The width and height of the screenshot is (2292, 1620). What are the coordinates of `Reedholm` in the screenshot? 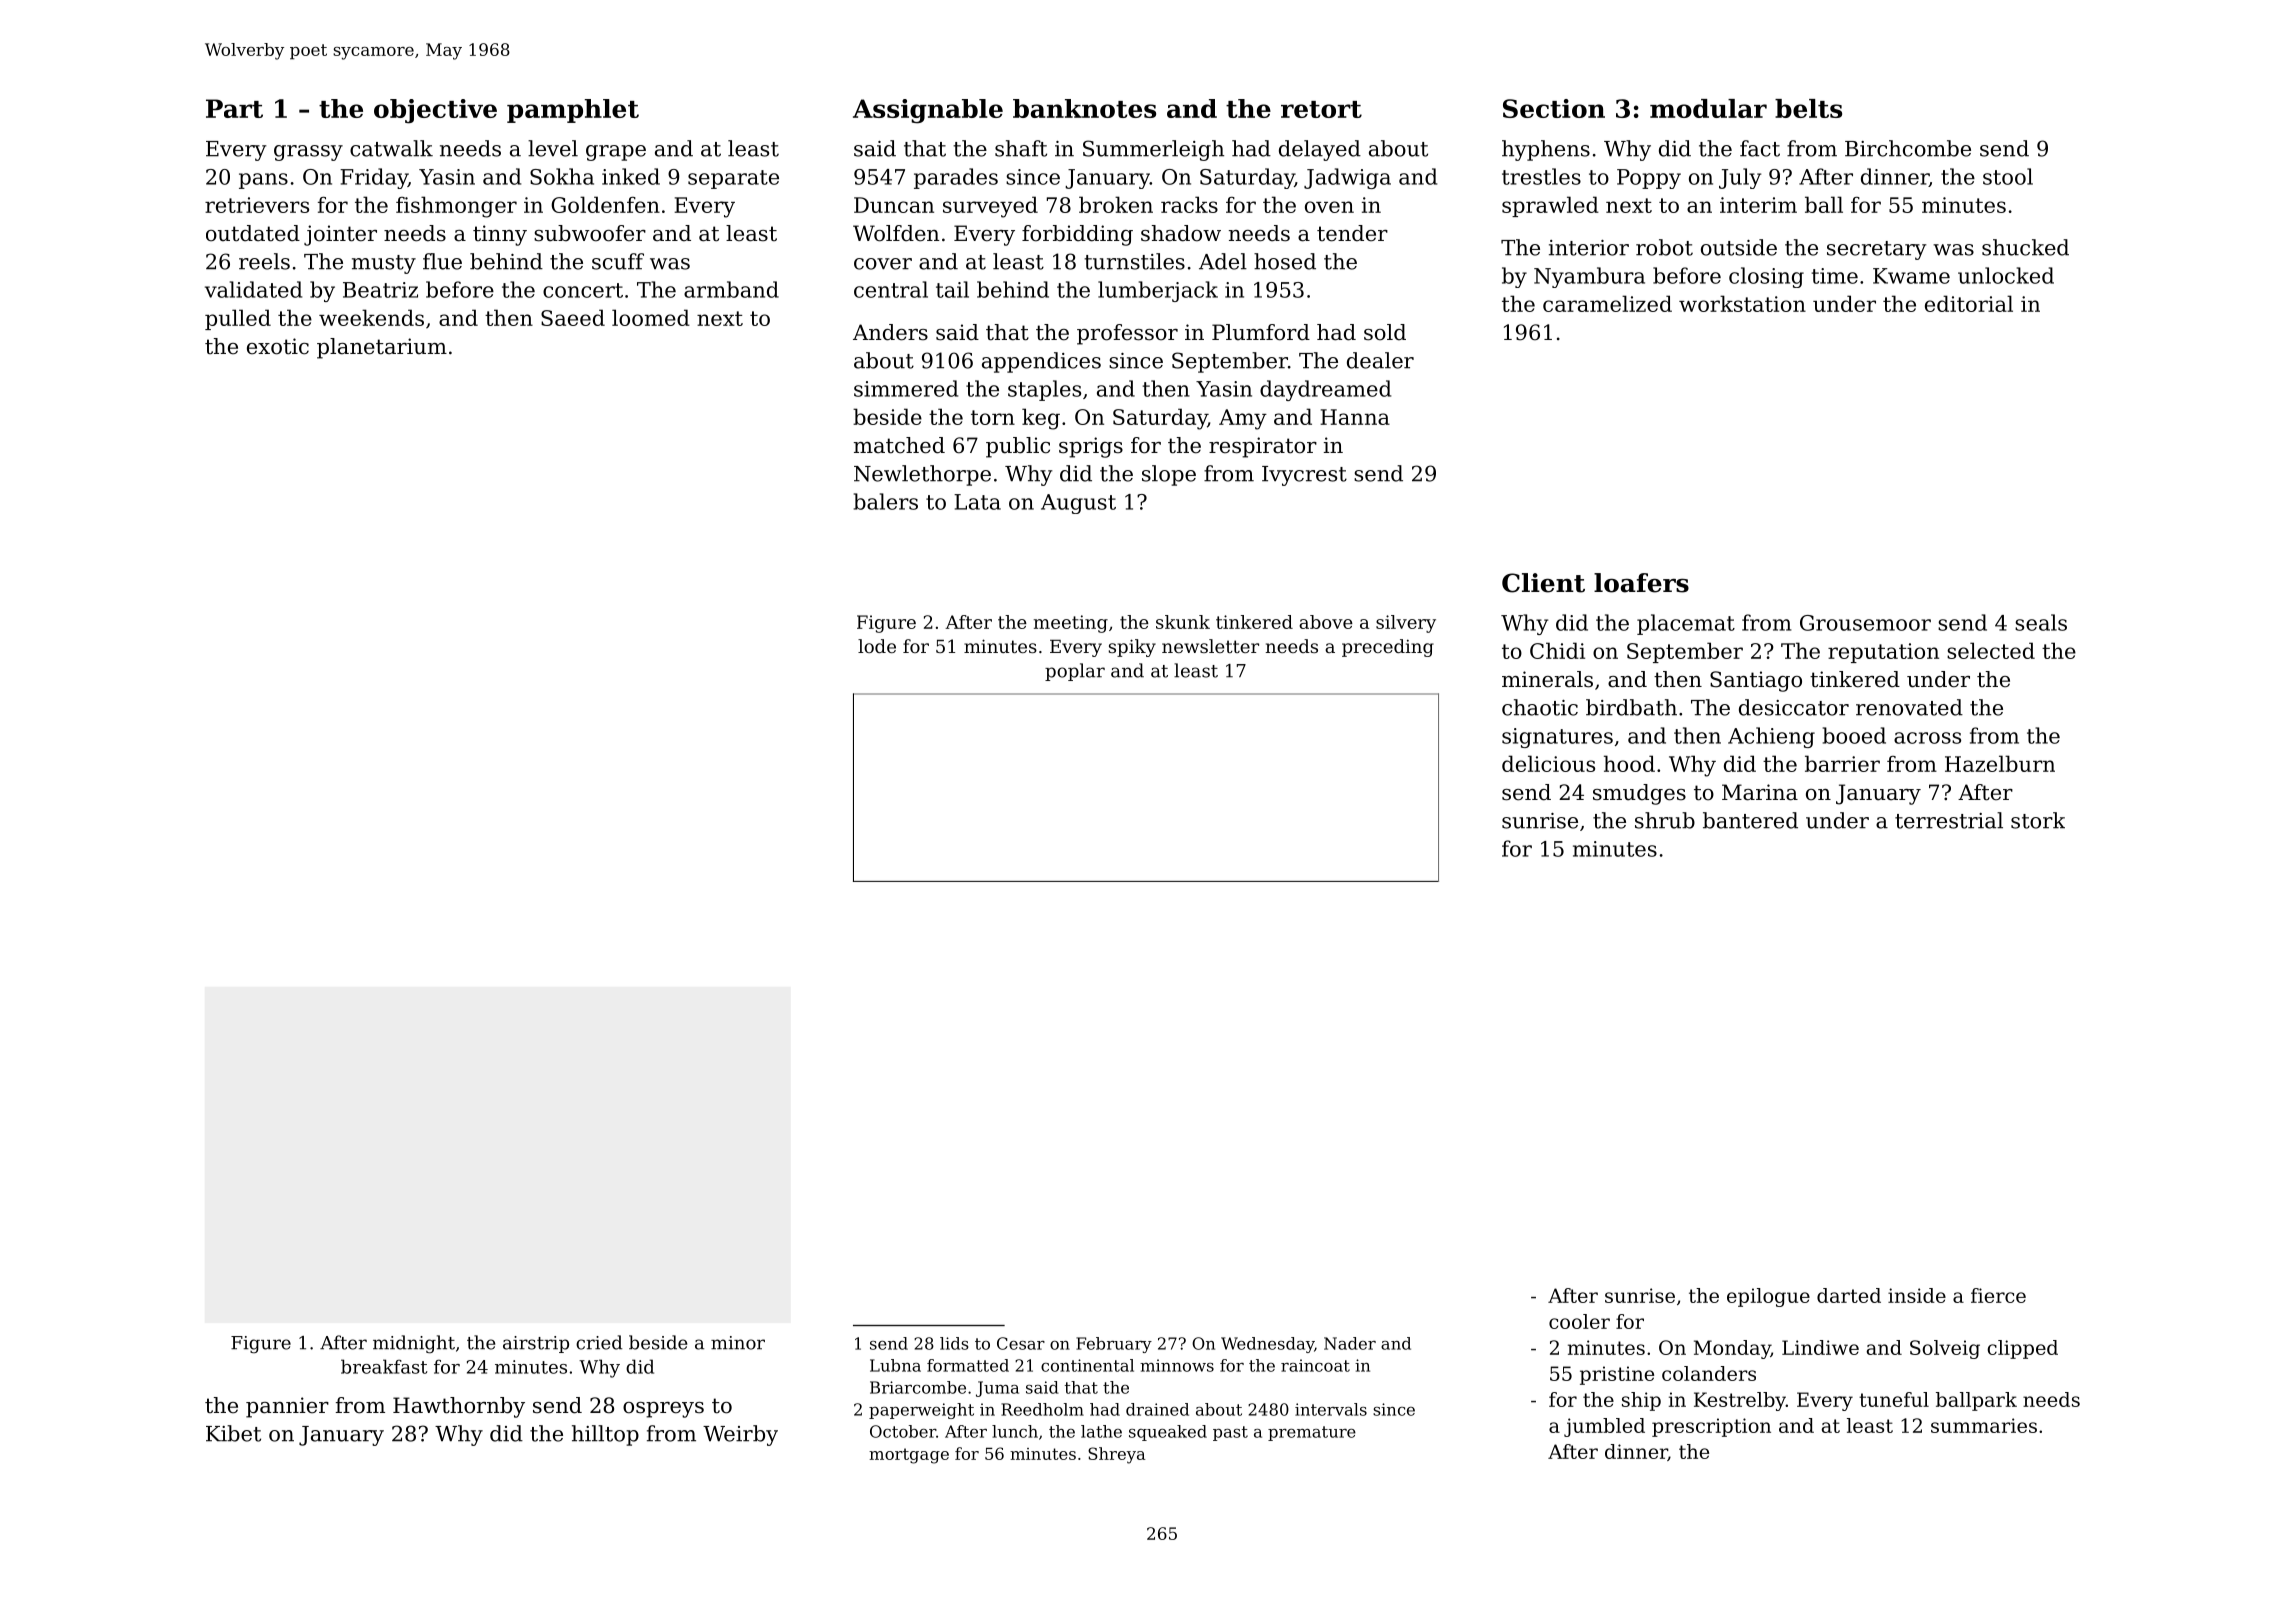 It's located at (1042, 1409).
